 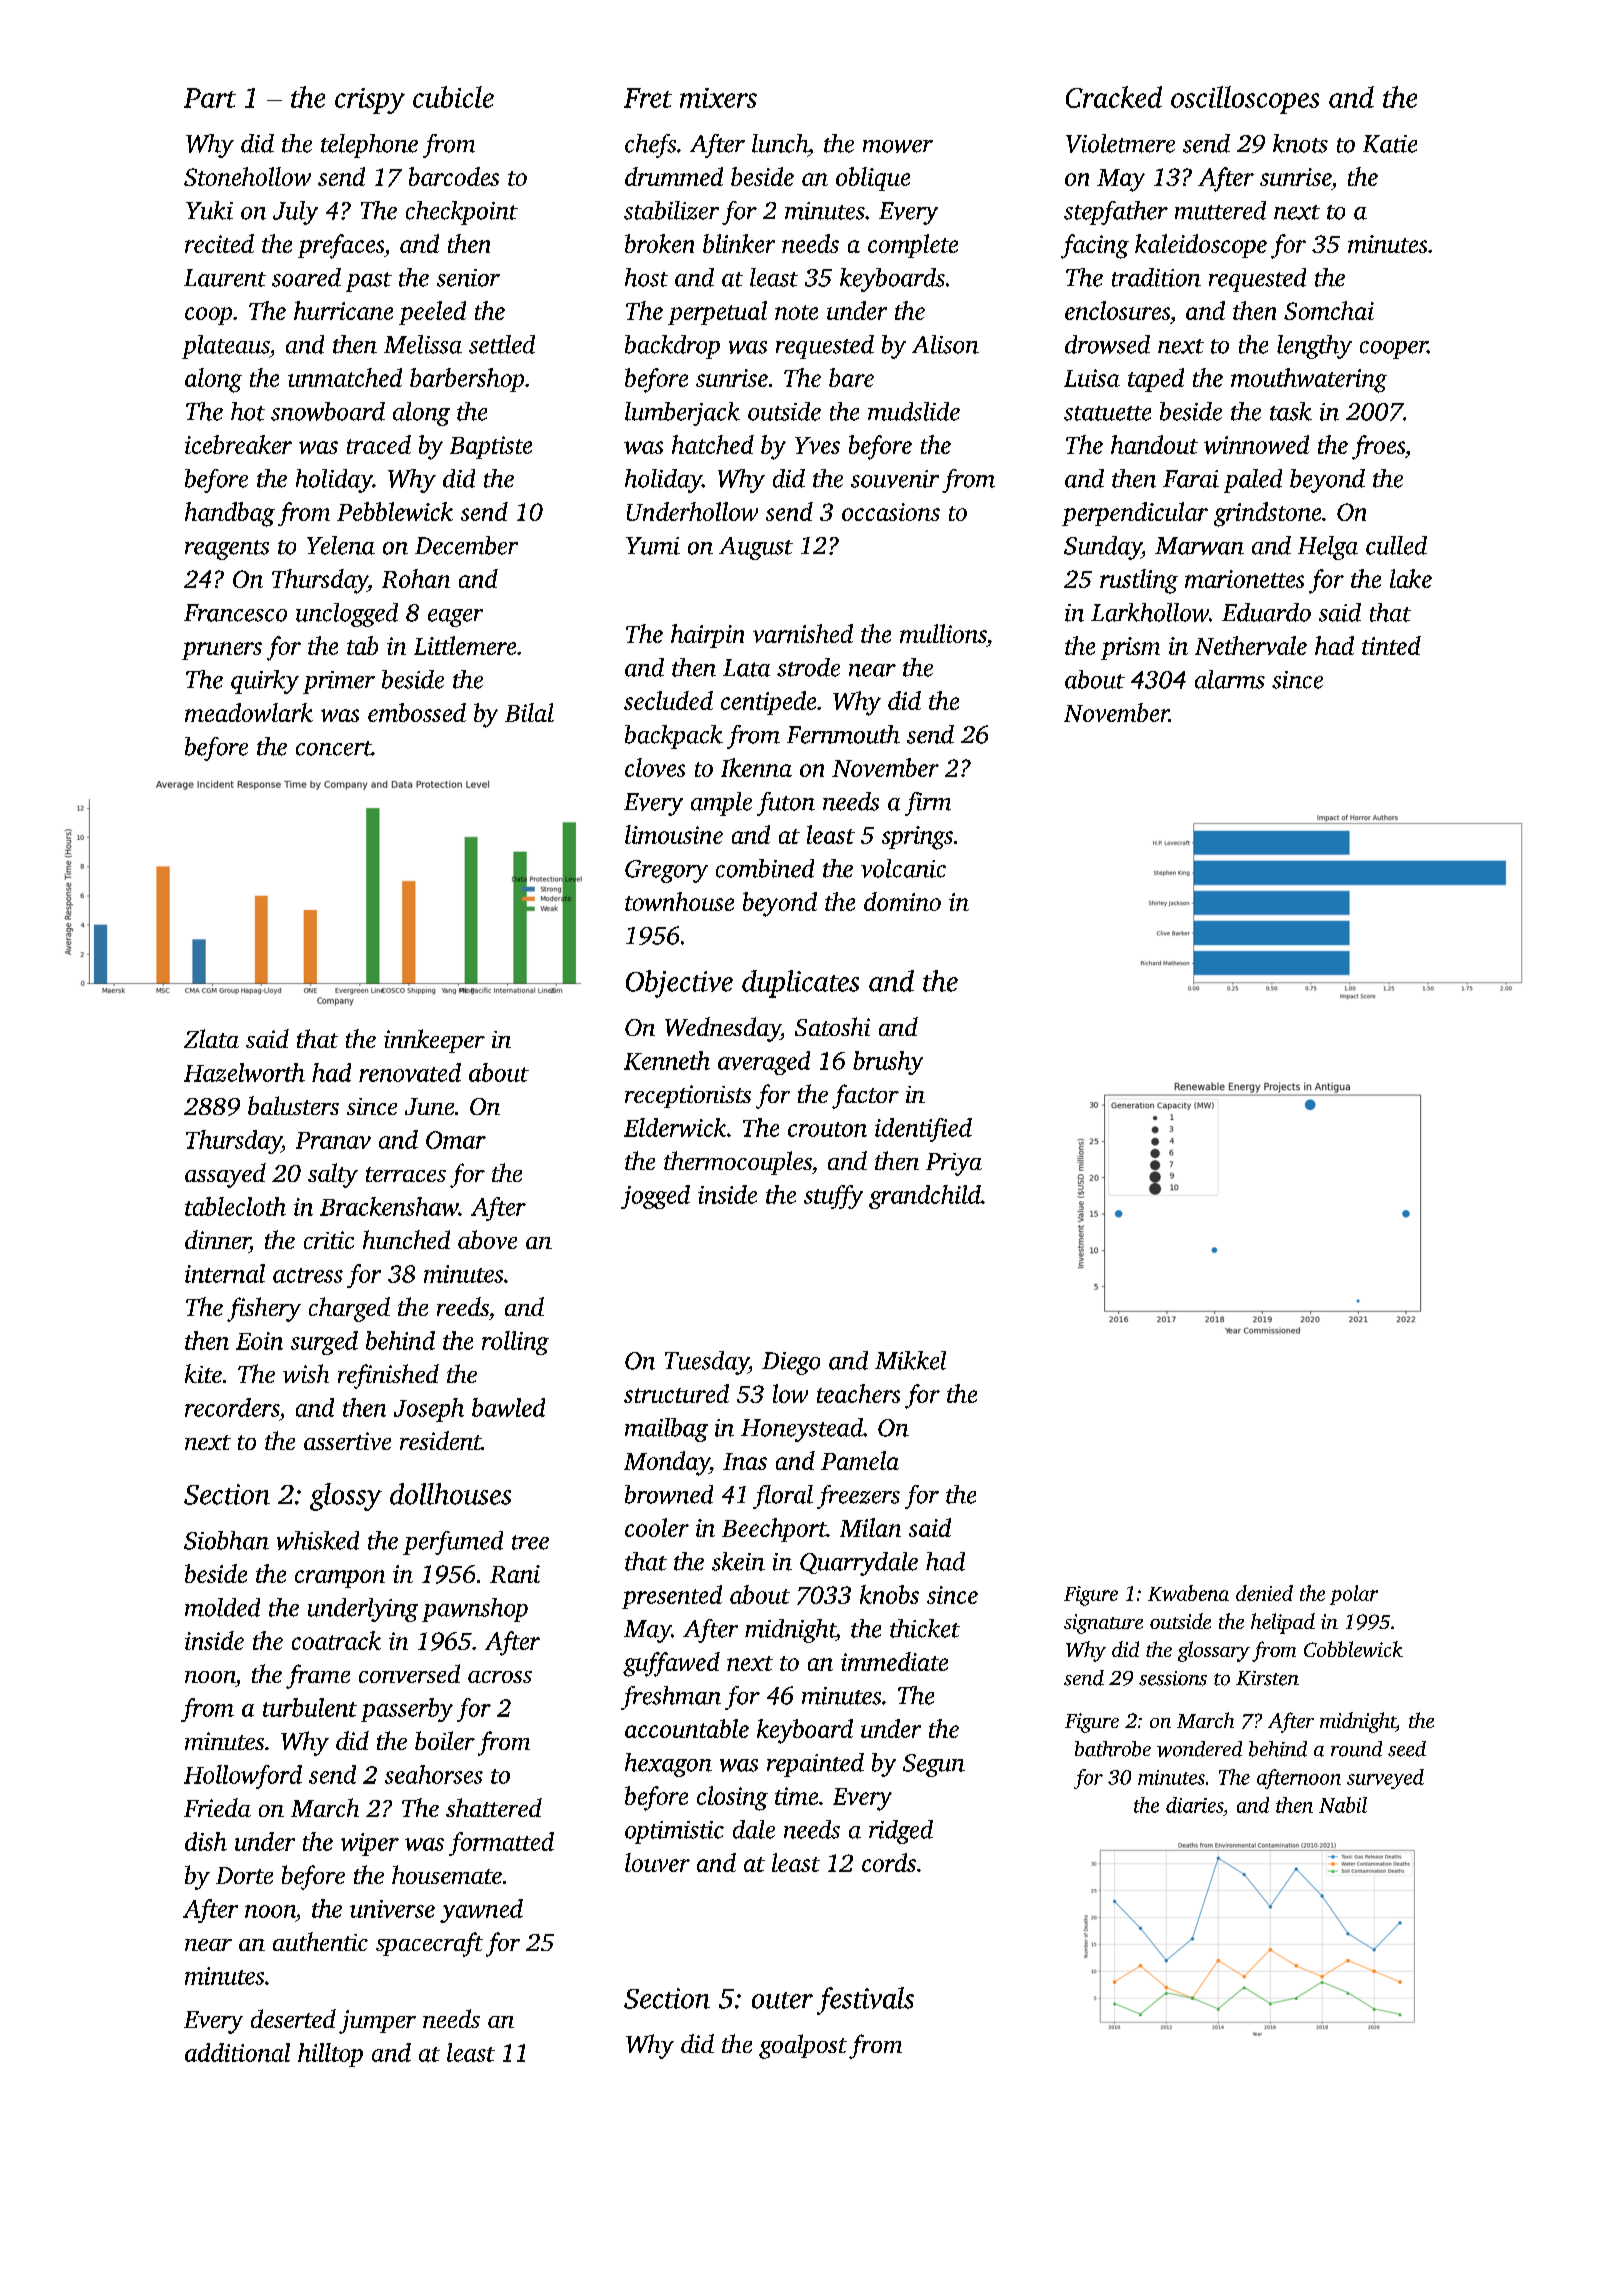 I want to click on prism, so click(x=1130, y=648).
